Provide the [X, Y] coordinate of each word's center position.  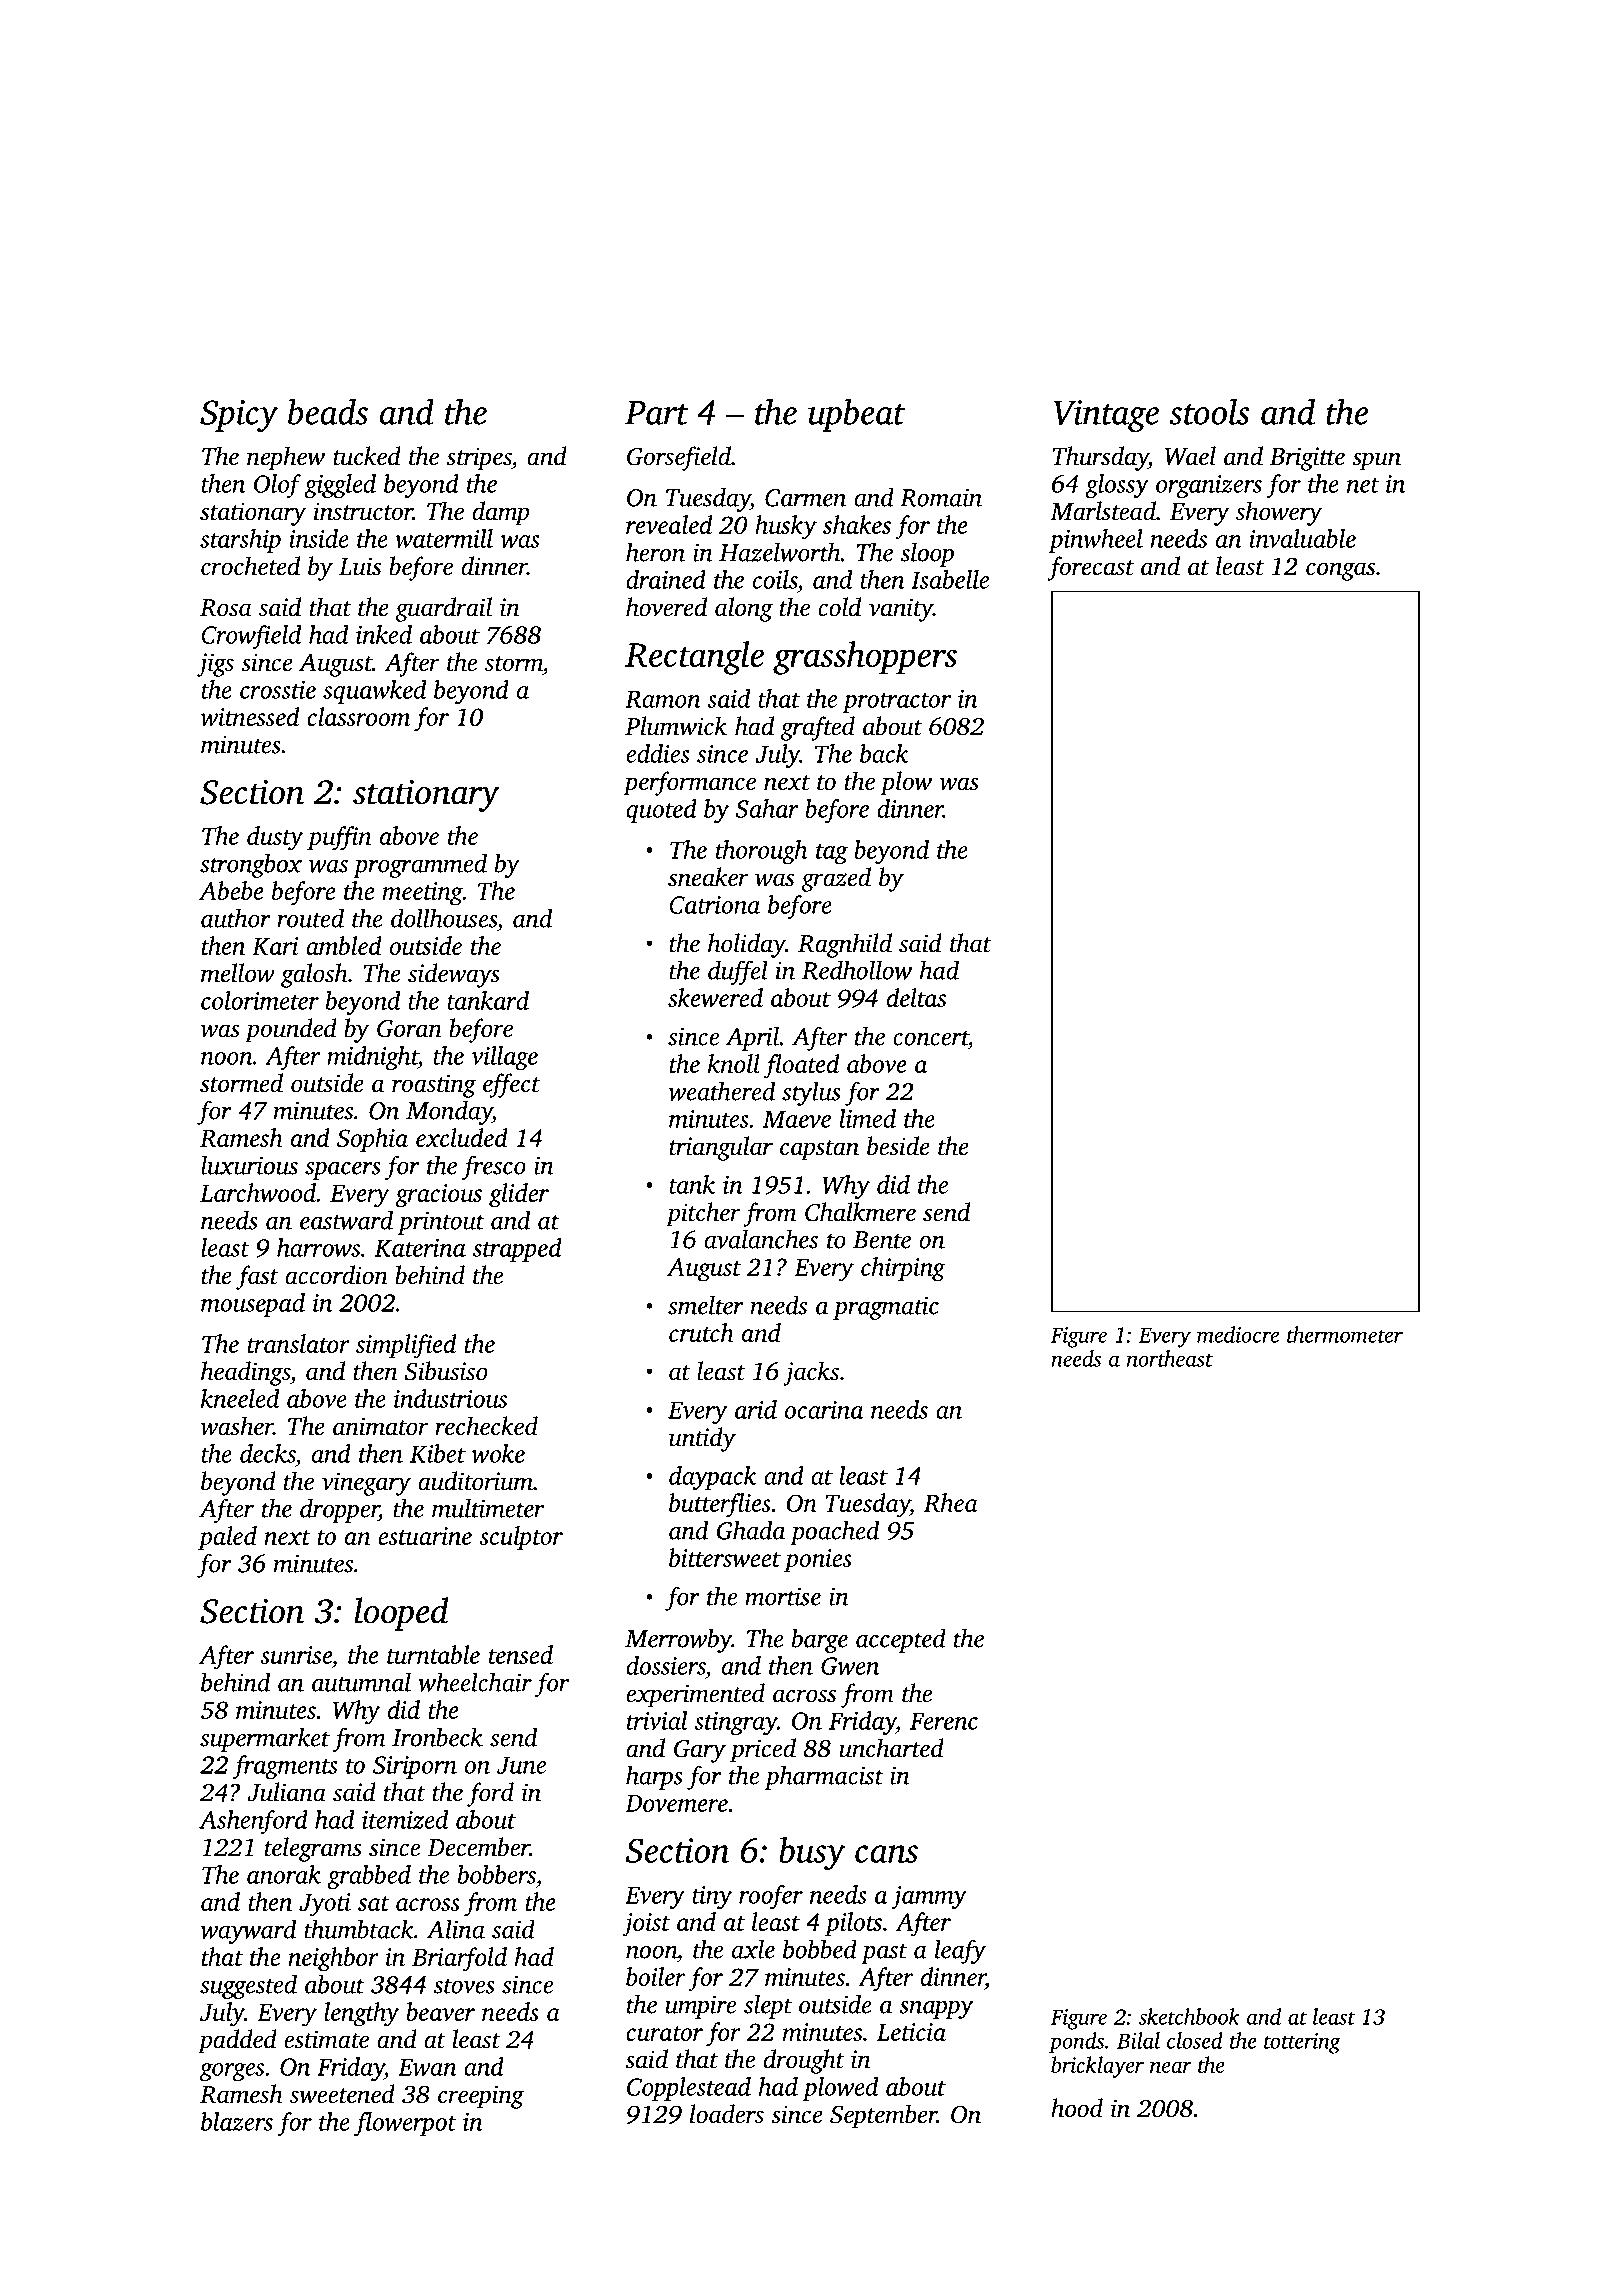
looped [401, 1614]
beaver [440, 2011]
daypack [712, 1478]
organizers [1209, 486]
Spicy [239, 416]
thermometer [1345, 1334]
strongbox [251, 865]
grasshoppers [865, 658]
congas [1340, 571]
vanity [901, 610]
